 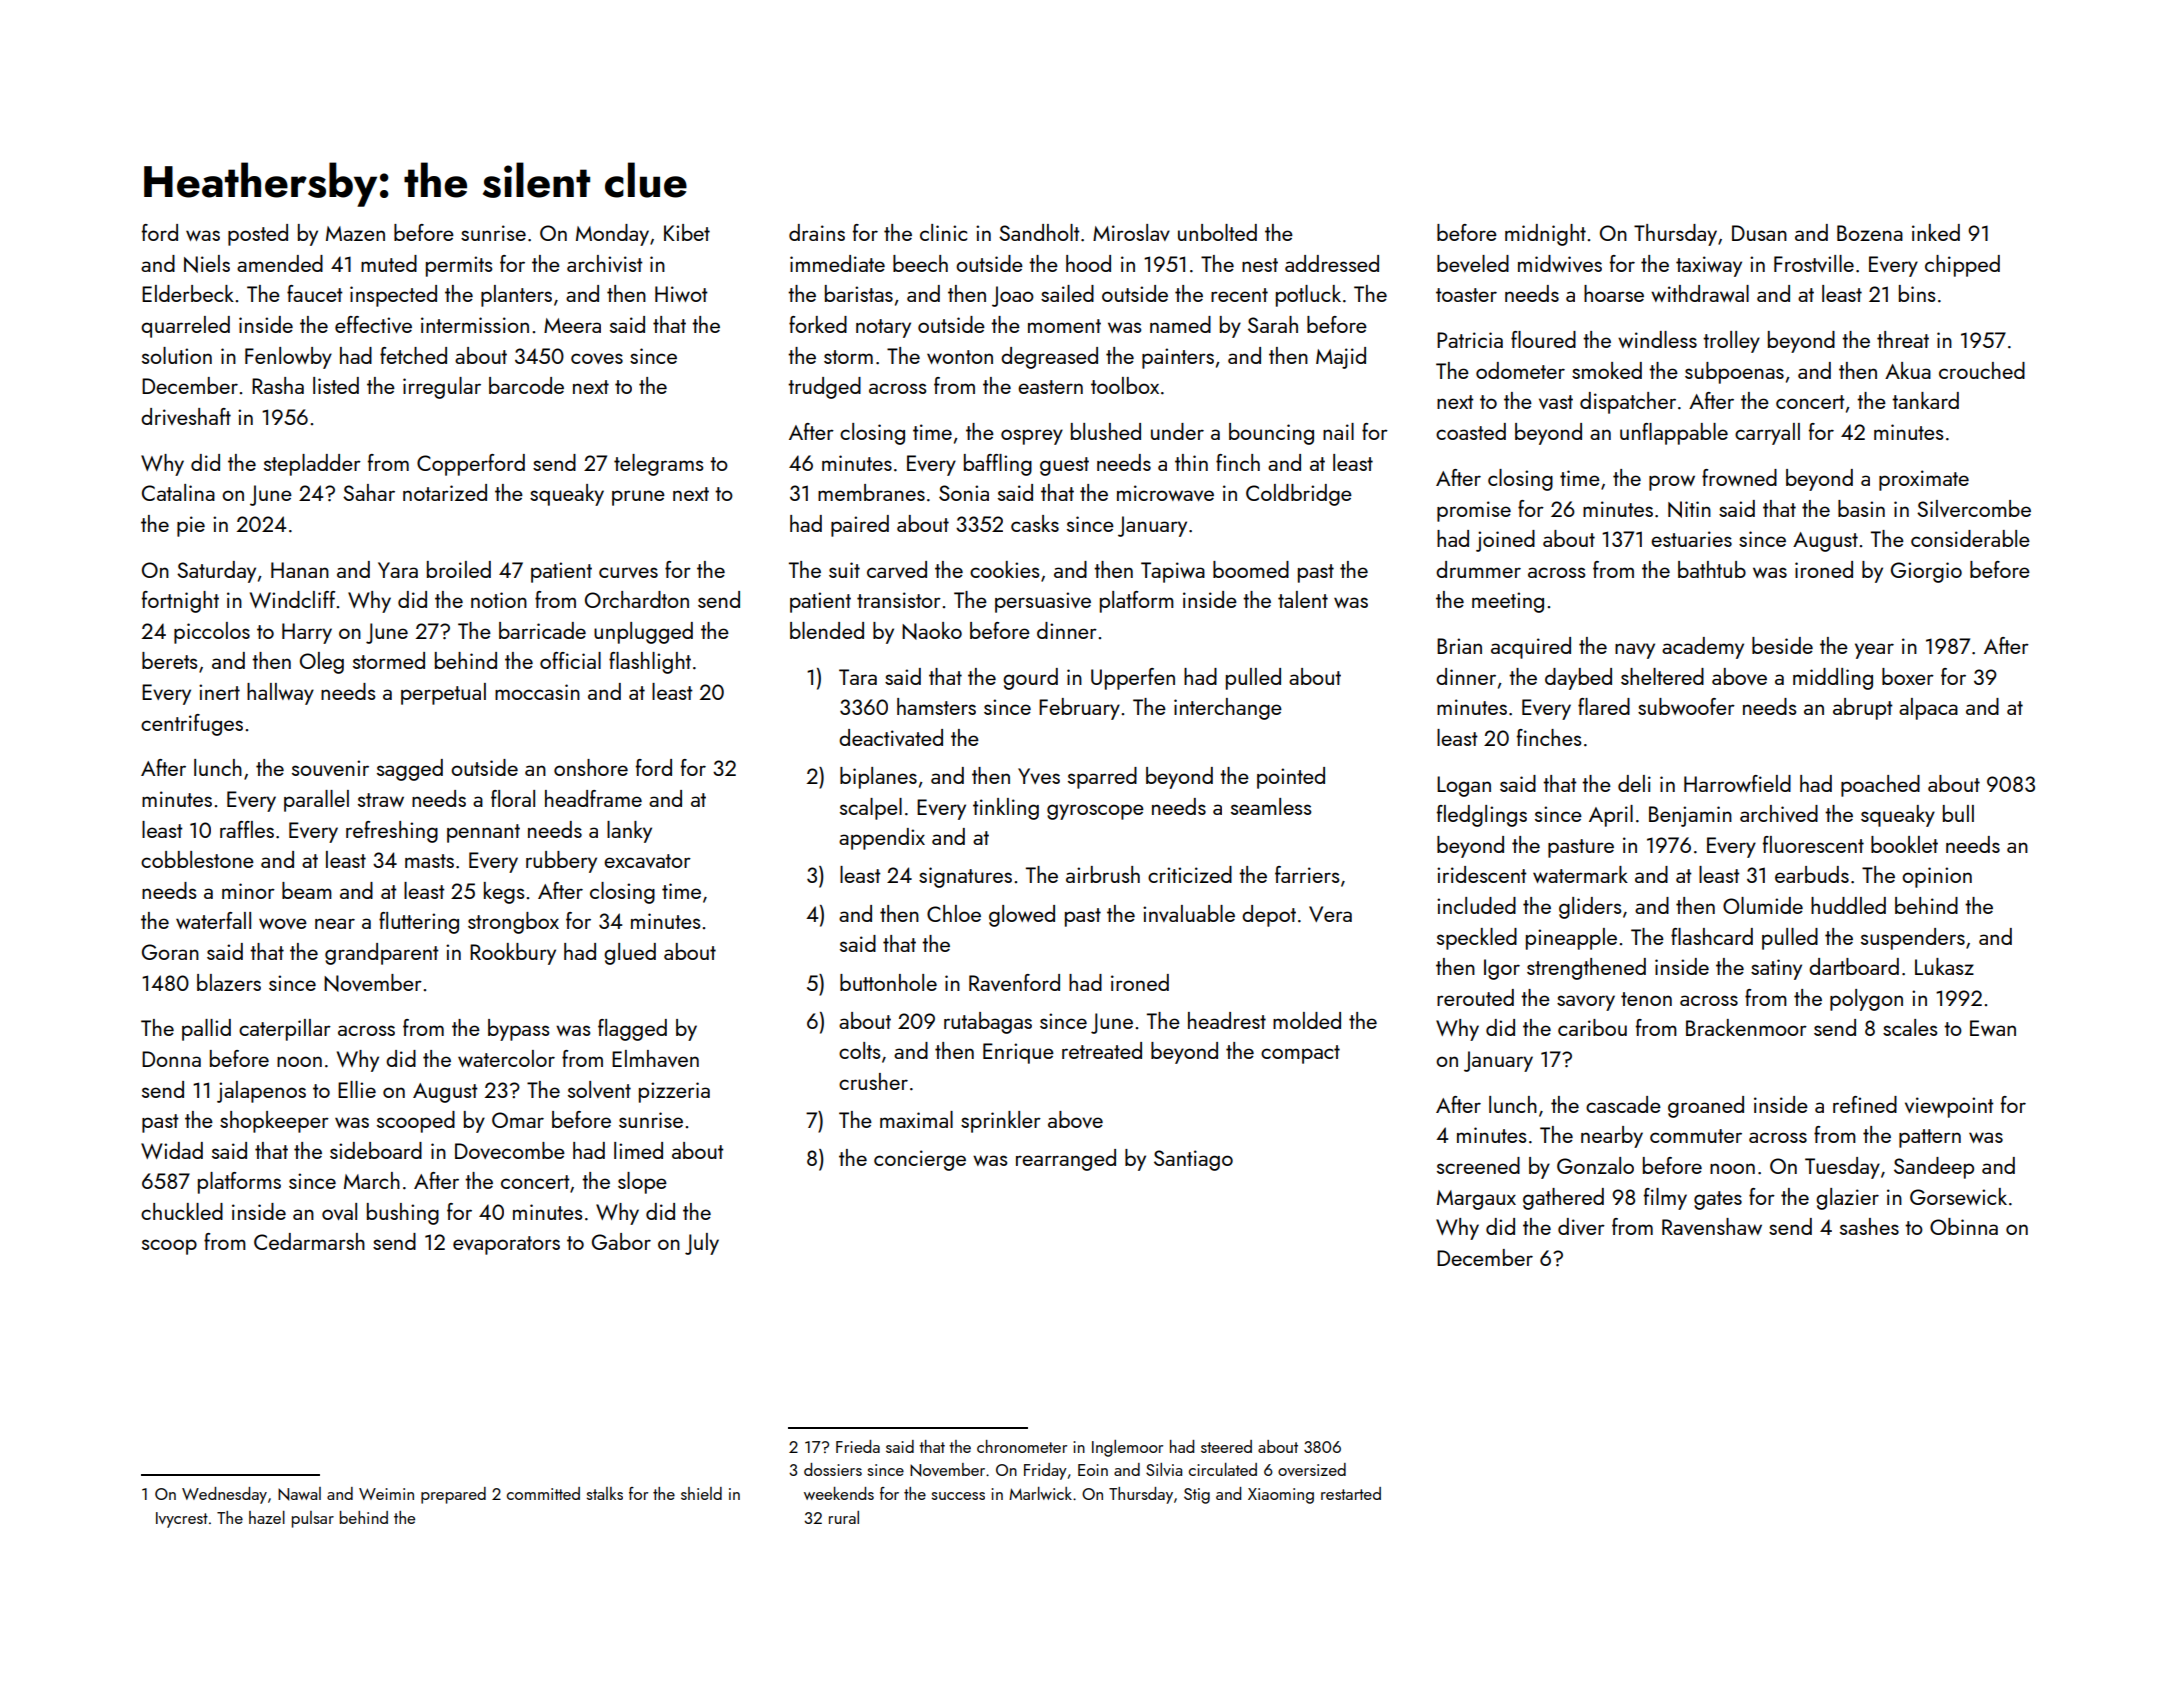 What do you see at coordinates (369, 492) in the screenshot?
I see `Sahar` at bounding box center [369, 492].
